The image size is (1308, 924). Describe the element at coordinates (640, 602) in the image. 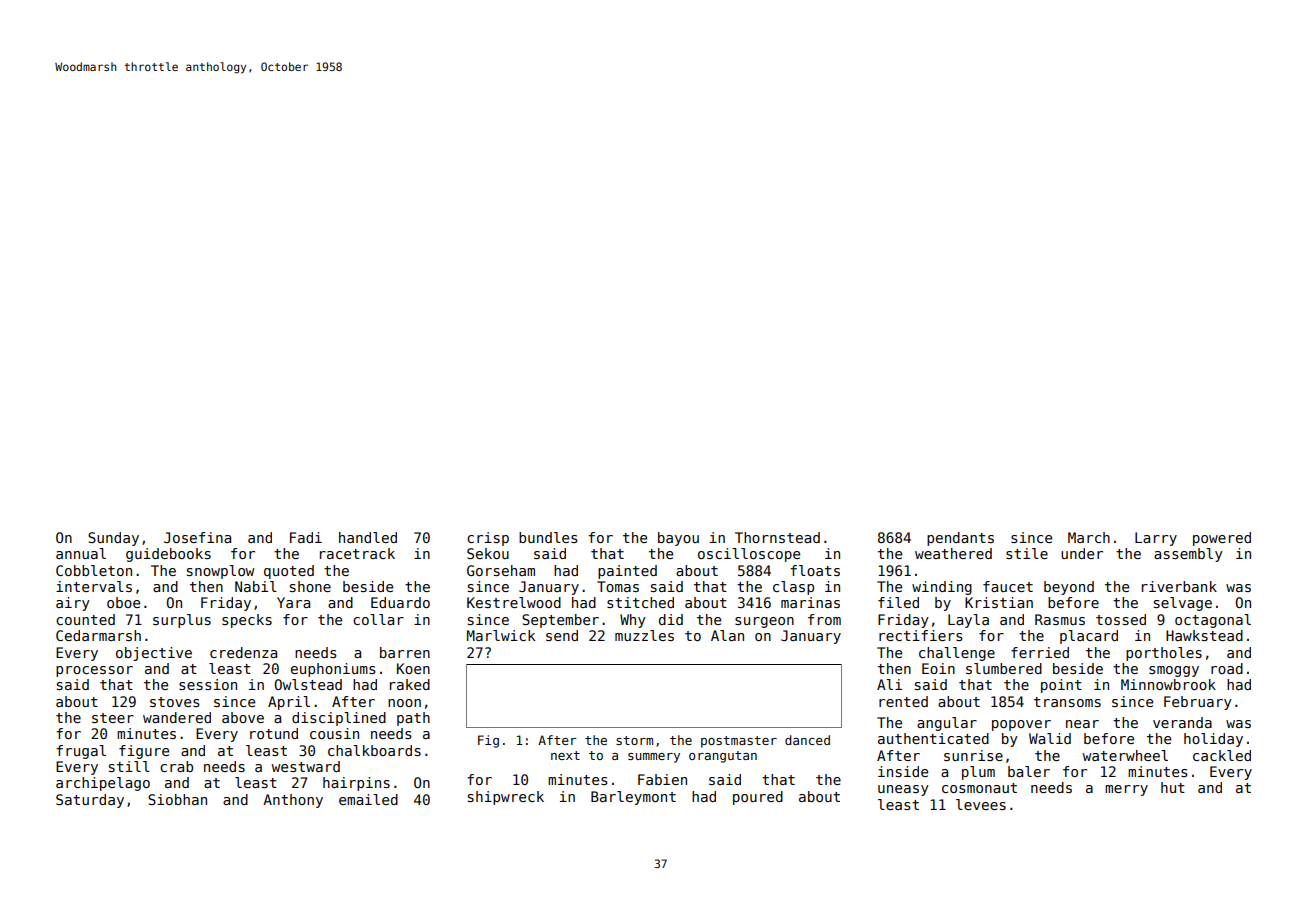

I see `stitched` at that location.
